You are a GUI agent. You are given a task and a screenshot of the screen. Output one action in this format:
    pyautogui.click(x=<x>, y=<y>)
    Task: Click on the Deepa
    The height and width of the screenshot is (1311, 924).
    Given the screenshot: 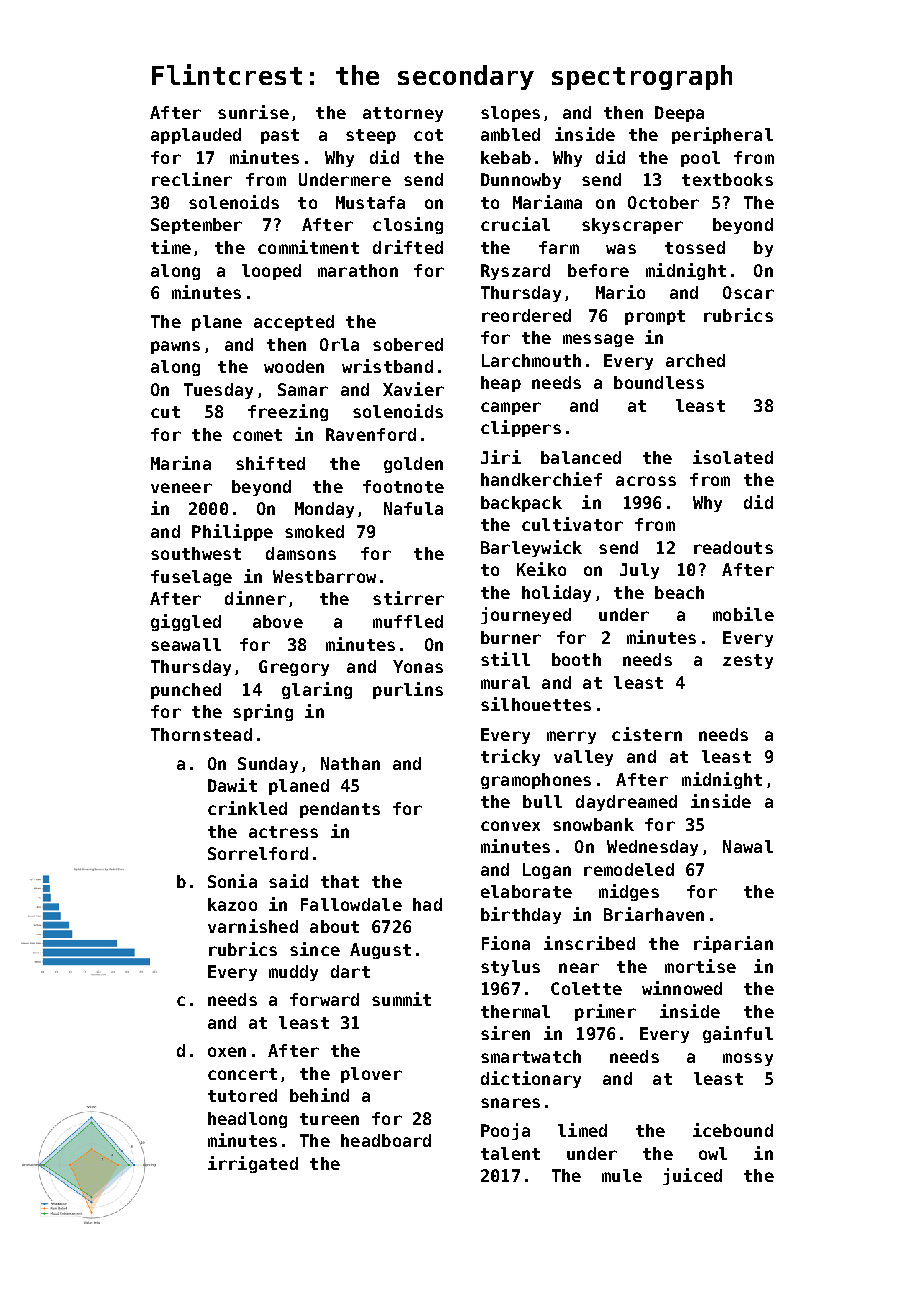 What is the action you would take?
    pyautogui.click(x=679, y=114)
